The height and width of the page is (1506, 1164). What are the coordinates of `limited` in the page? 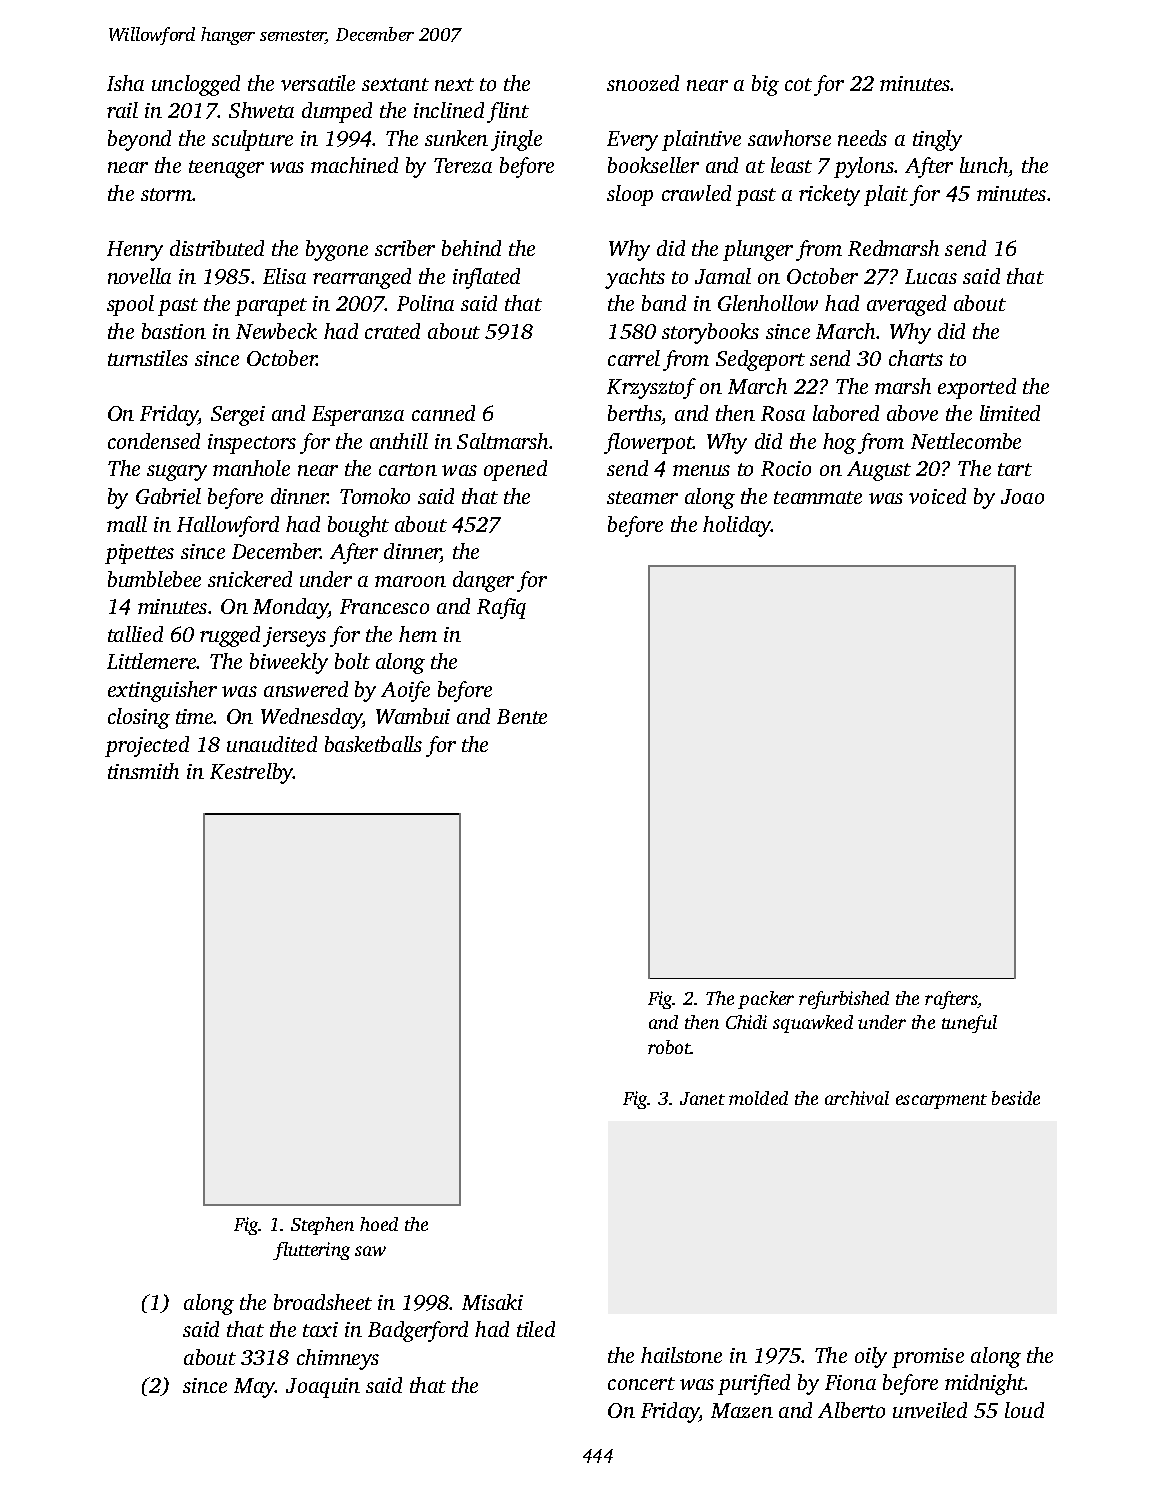 It's located at (1010, 413).
